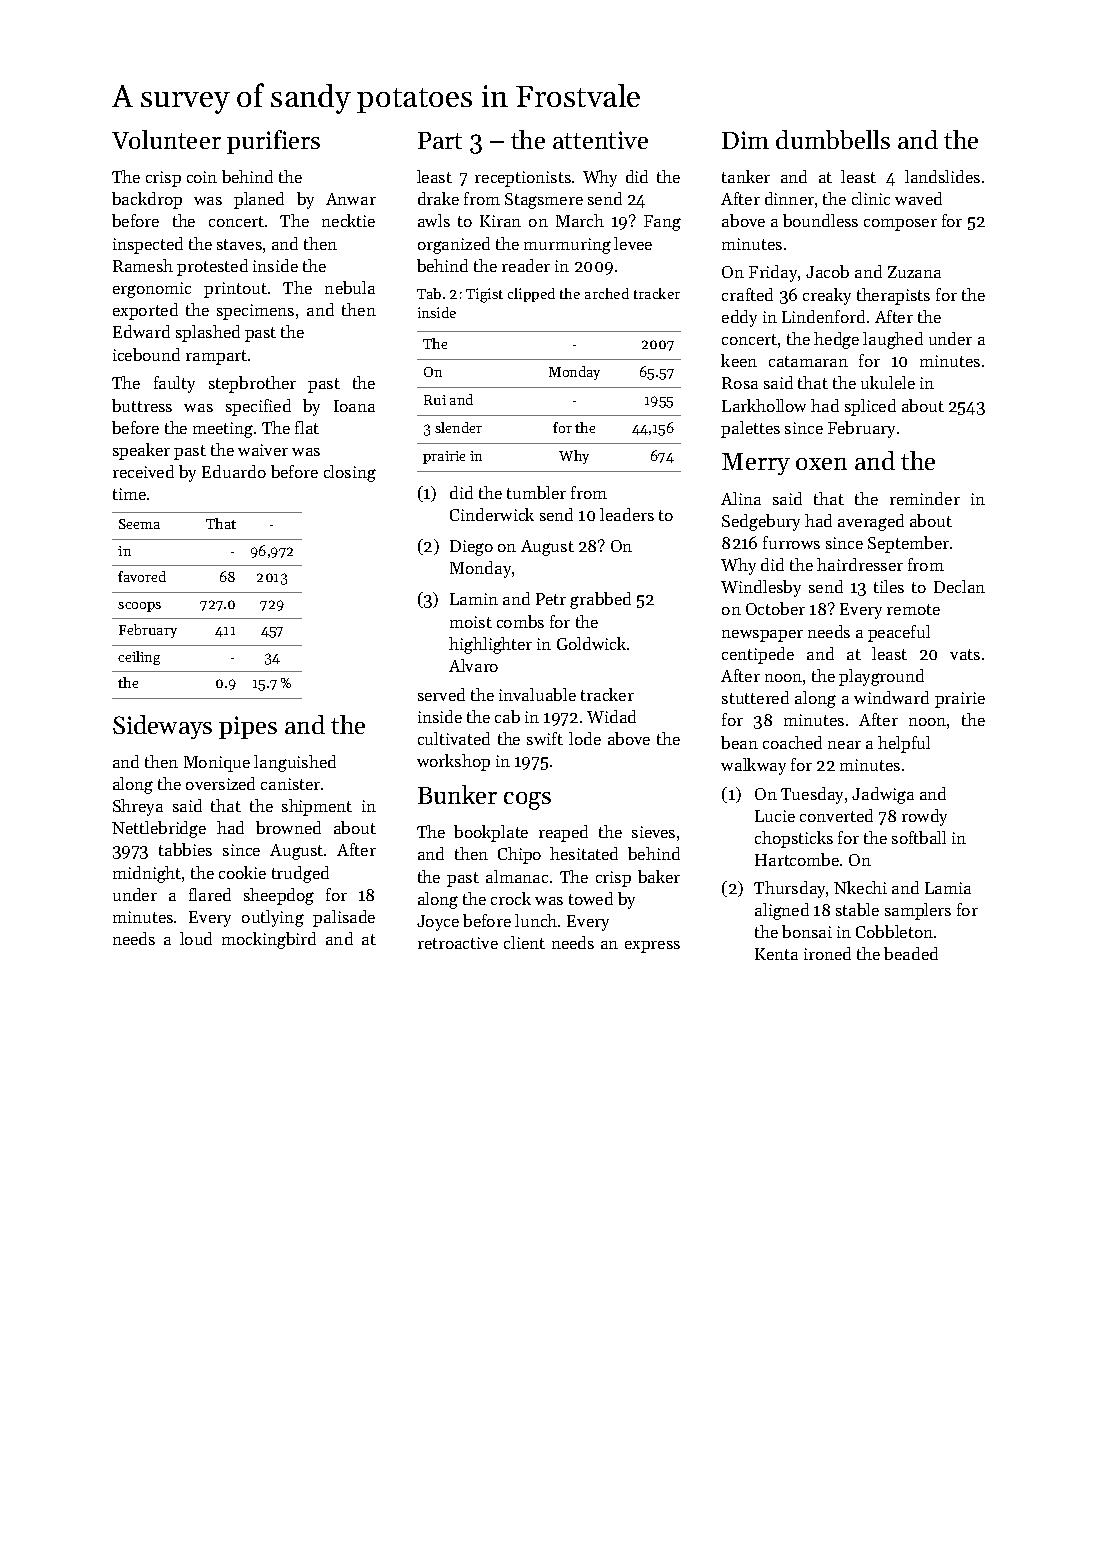  What do you see at coordinates (600, 140) in the document?
I see `attentive` at bounding box center [600, 140].
